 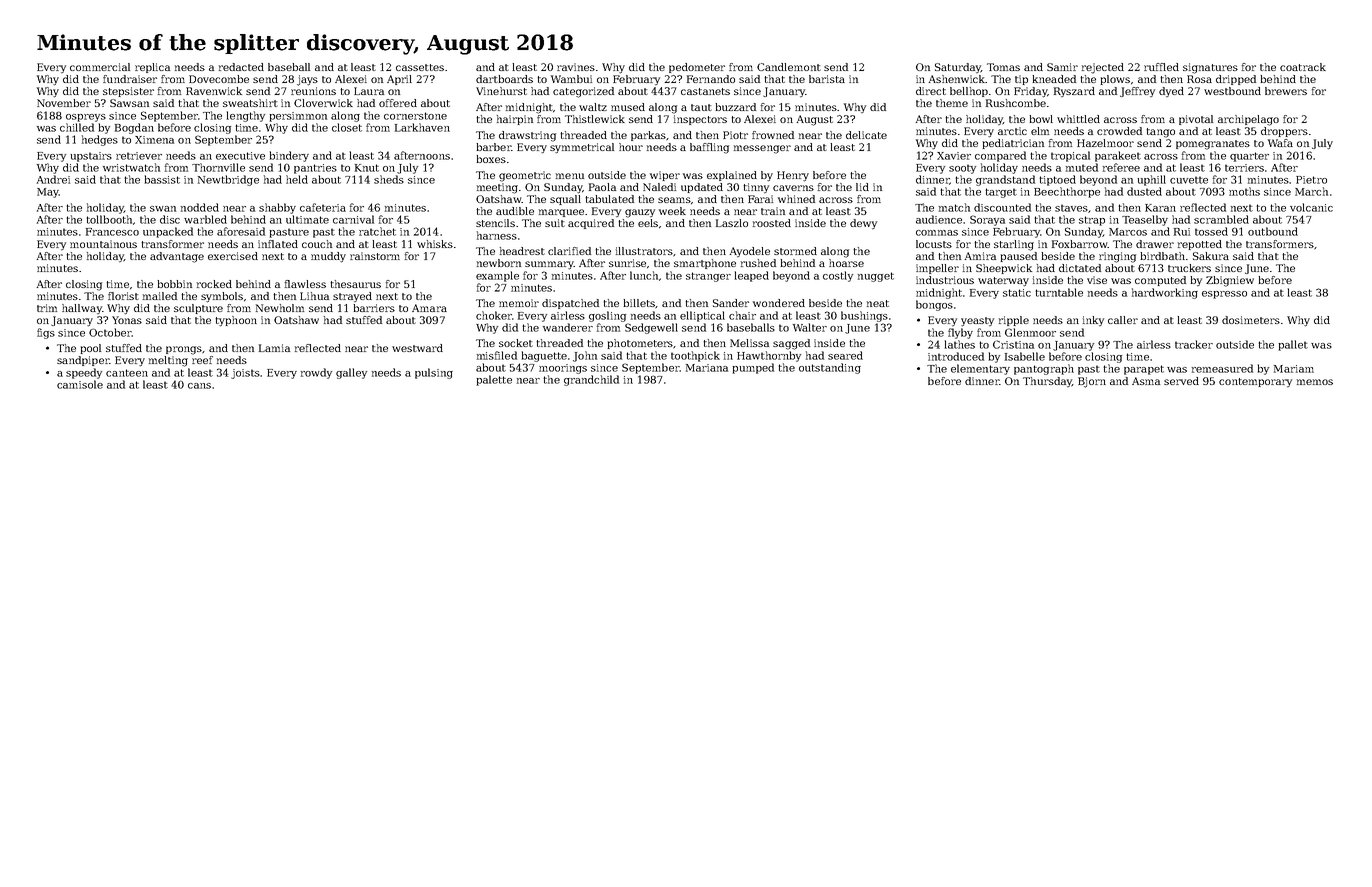 I want to click on Amira, so click(x=980, y=256).
